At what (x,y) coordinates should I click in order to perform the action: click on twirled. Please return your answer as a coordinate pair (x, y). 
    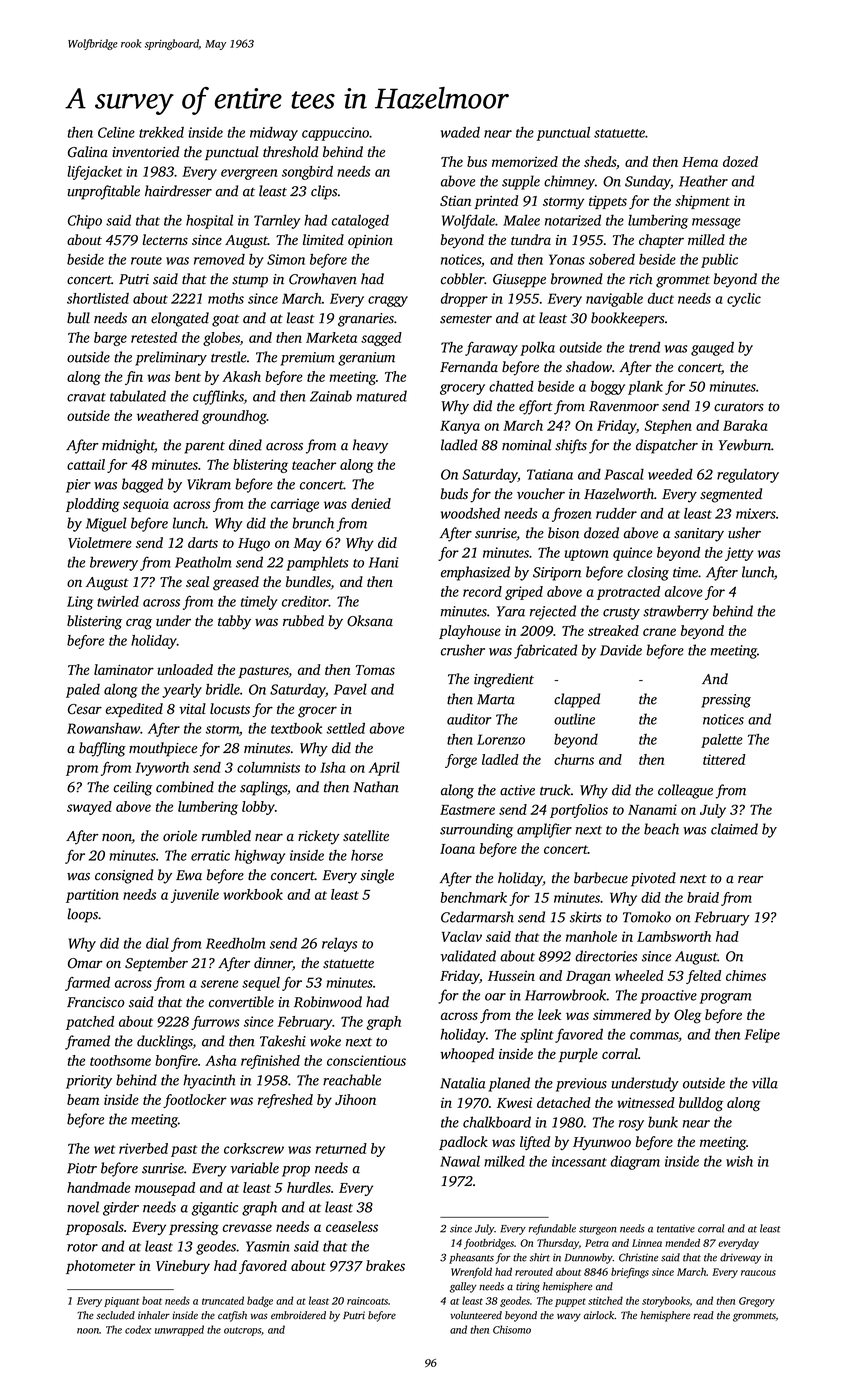
    Looking at the image, I should click on (118, 601).
